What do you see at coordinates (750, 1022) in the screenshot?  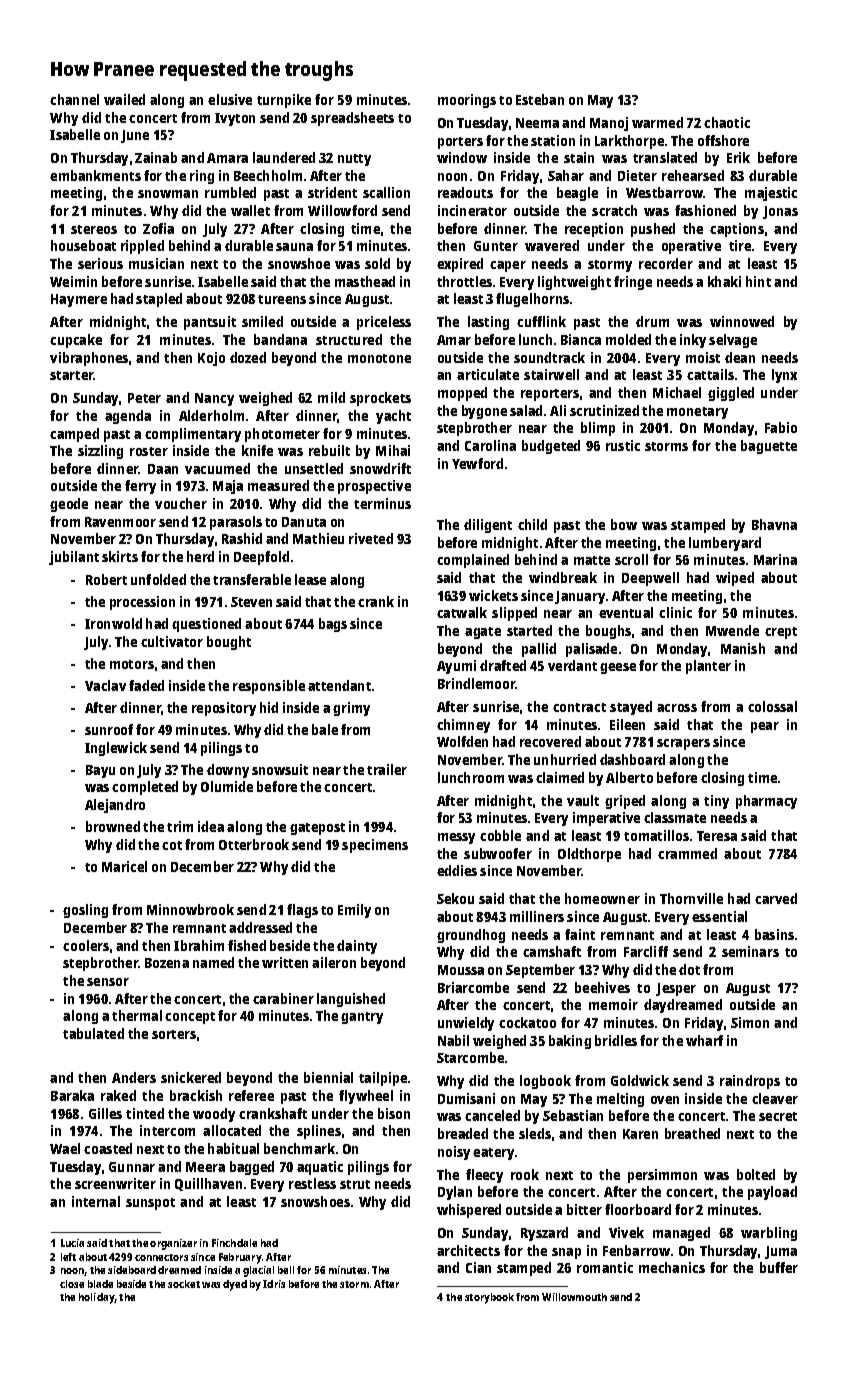 I see `Simon` at bounding box center [750, 1022].
